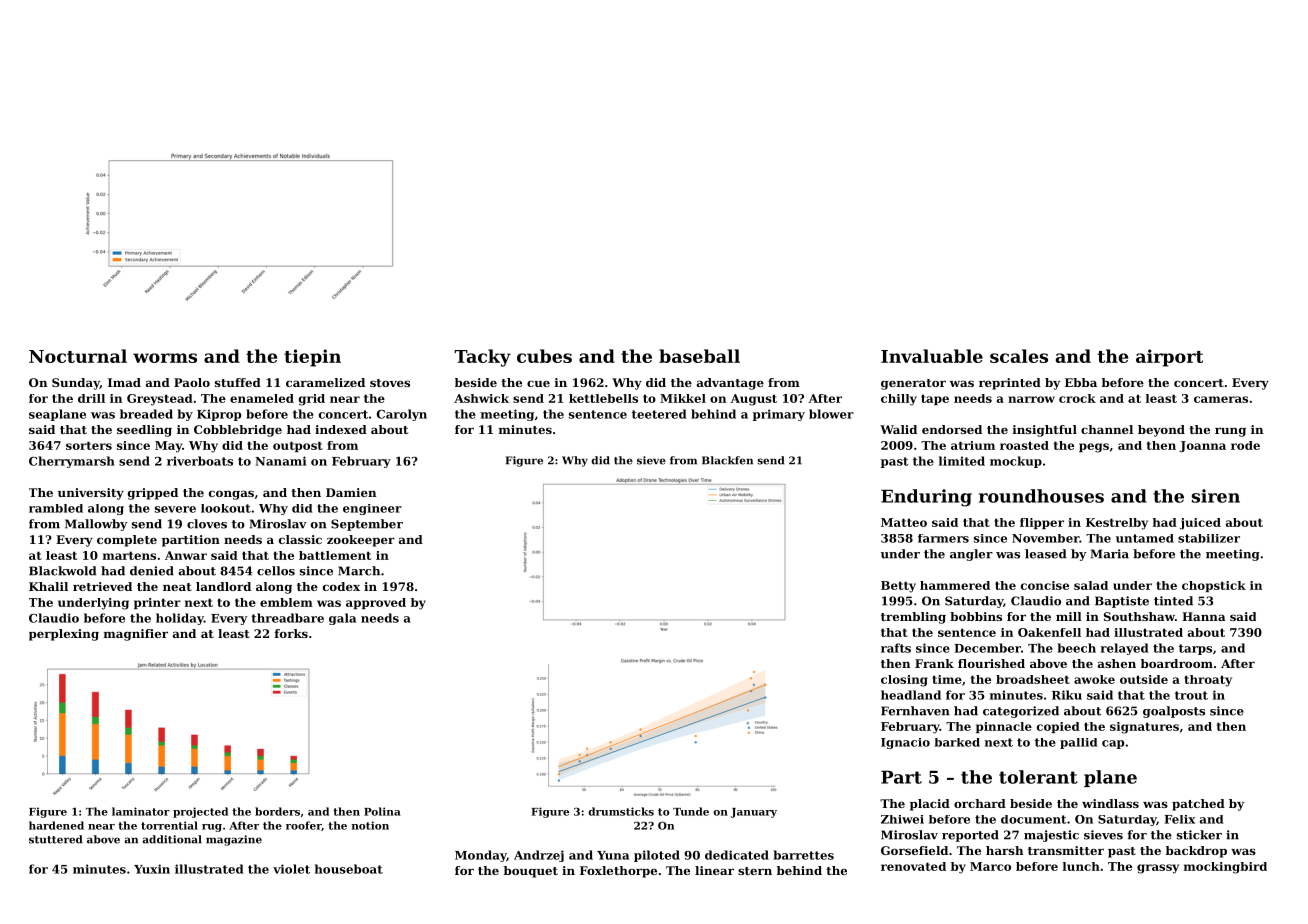 Image resolution: width=1308 pixels, height=924 pixels. I want to click on kettlebells, so click(603, 398).
